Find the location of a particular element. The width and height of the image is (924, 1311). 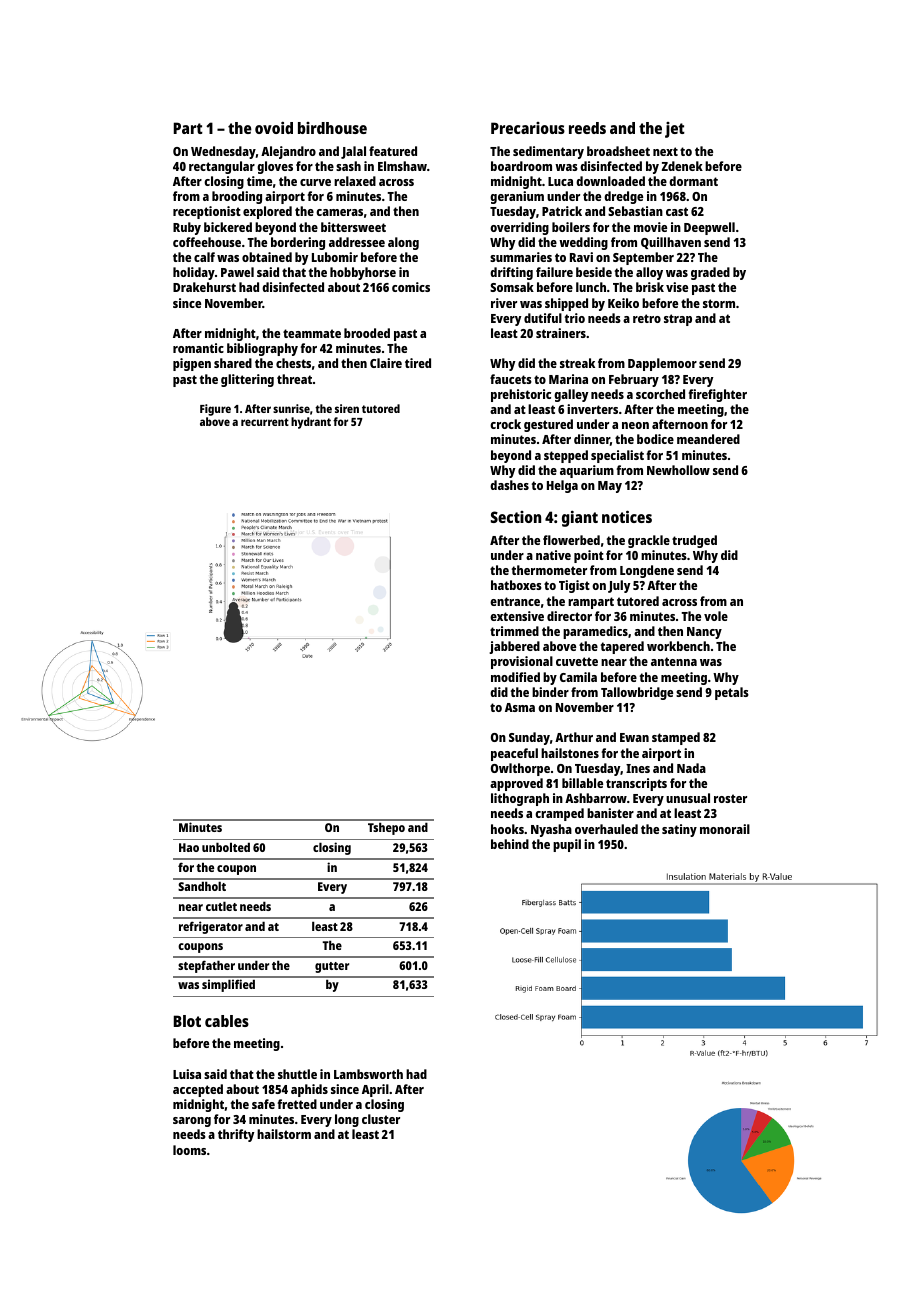

tapered is located at coordinates (622, 647).
